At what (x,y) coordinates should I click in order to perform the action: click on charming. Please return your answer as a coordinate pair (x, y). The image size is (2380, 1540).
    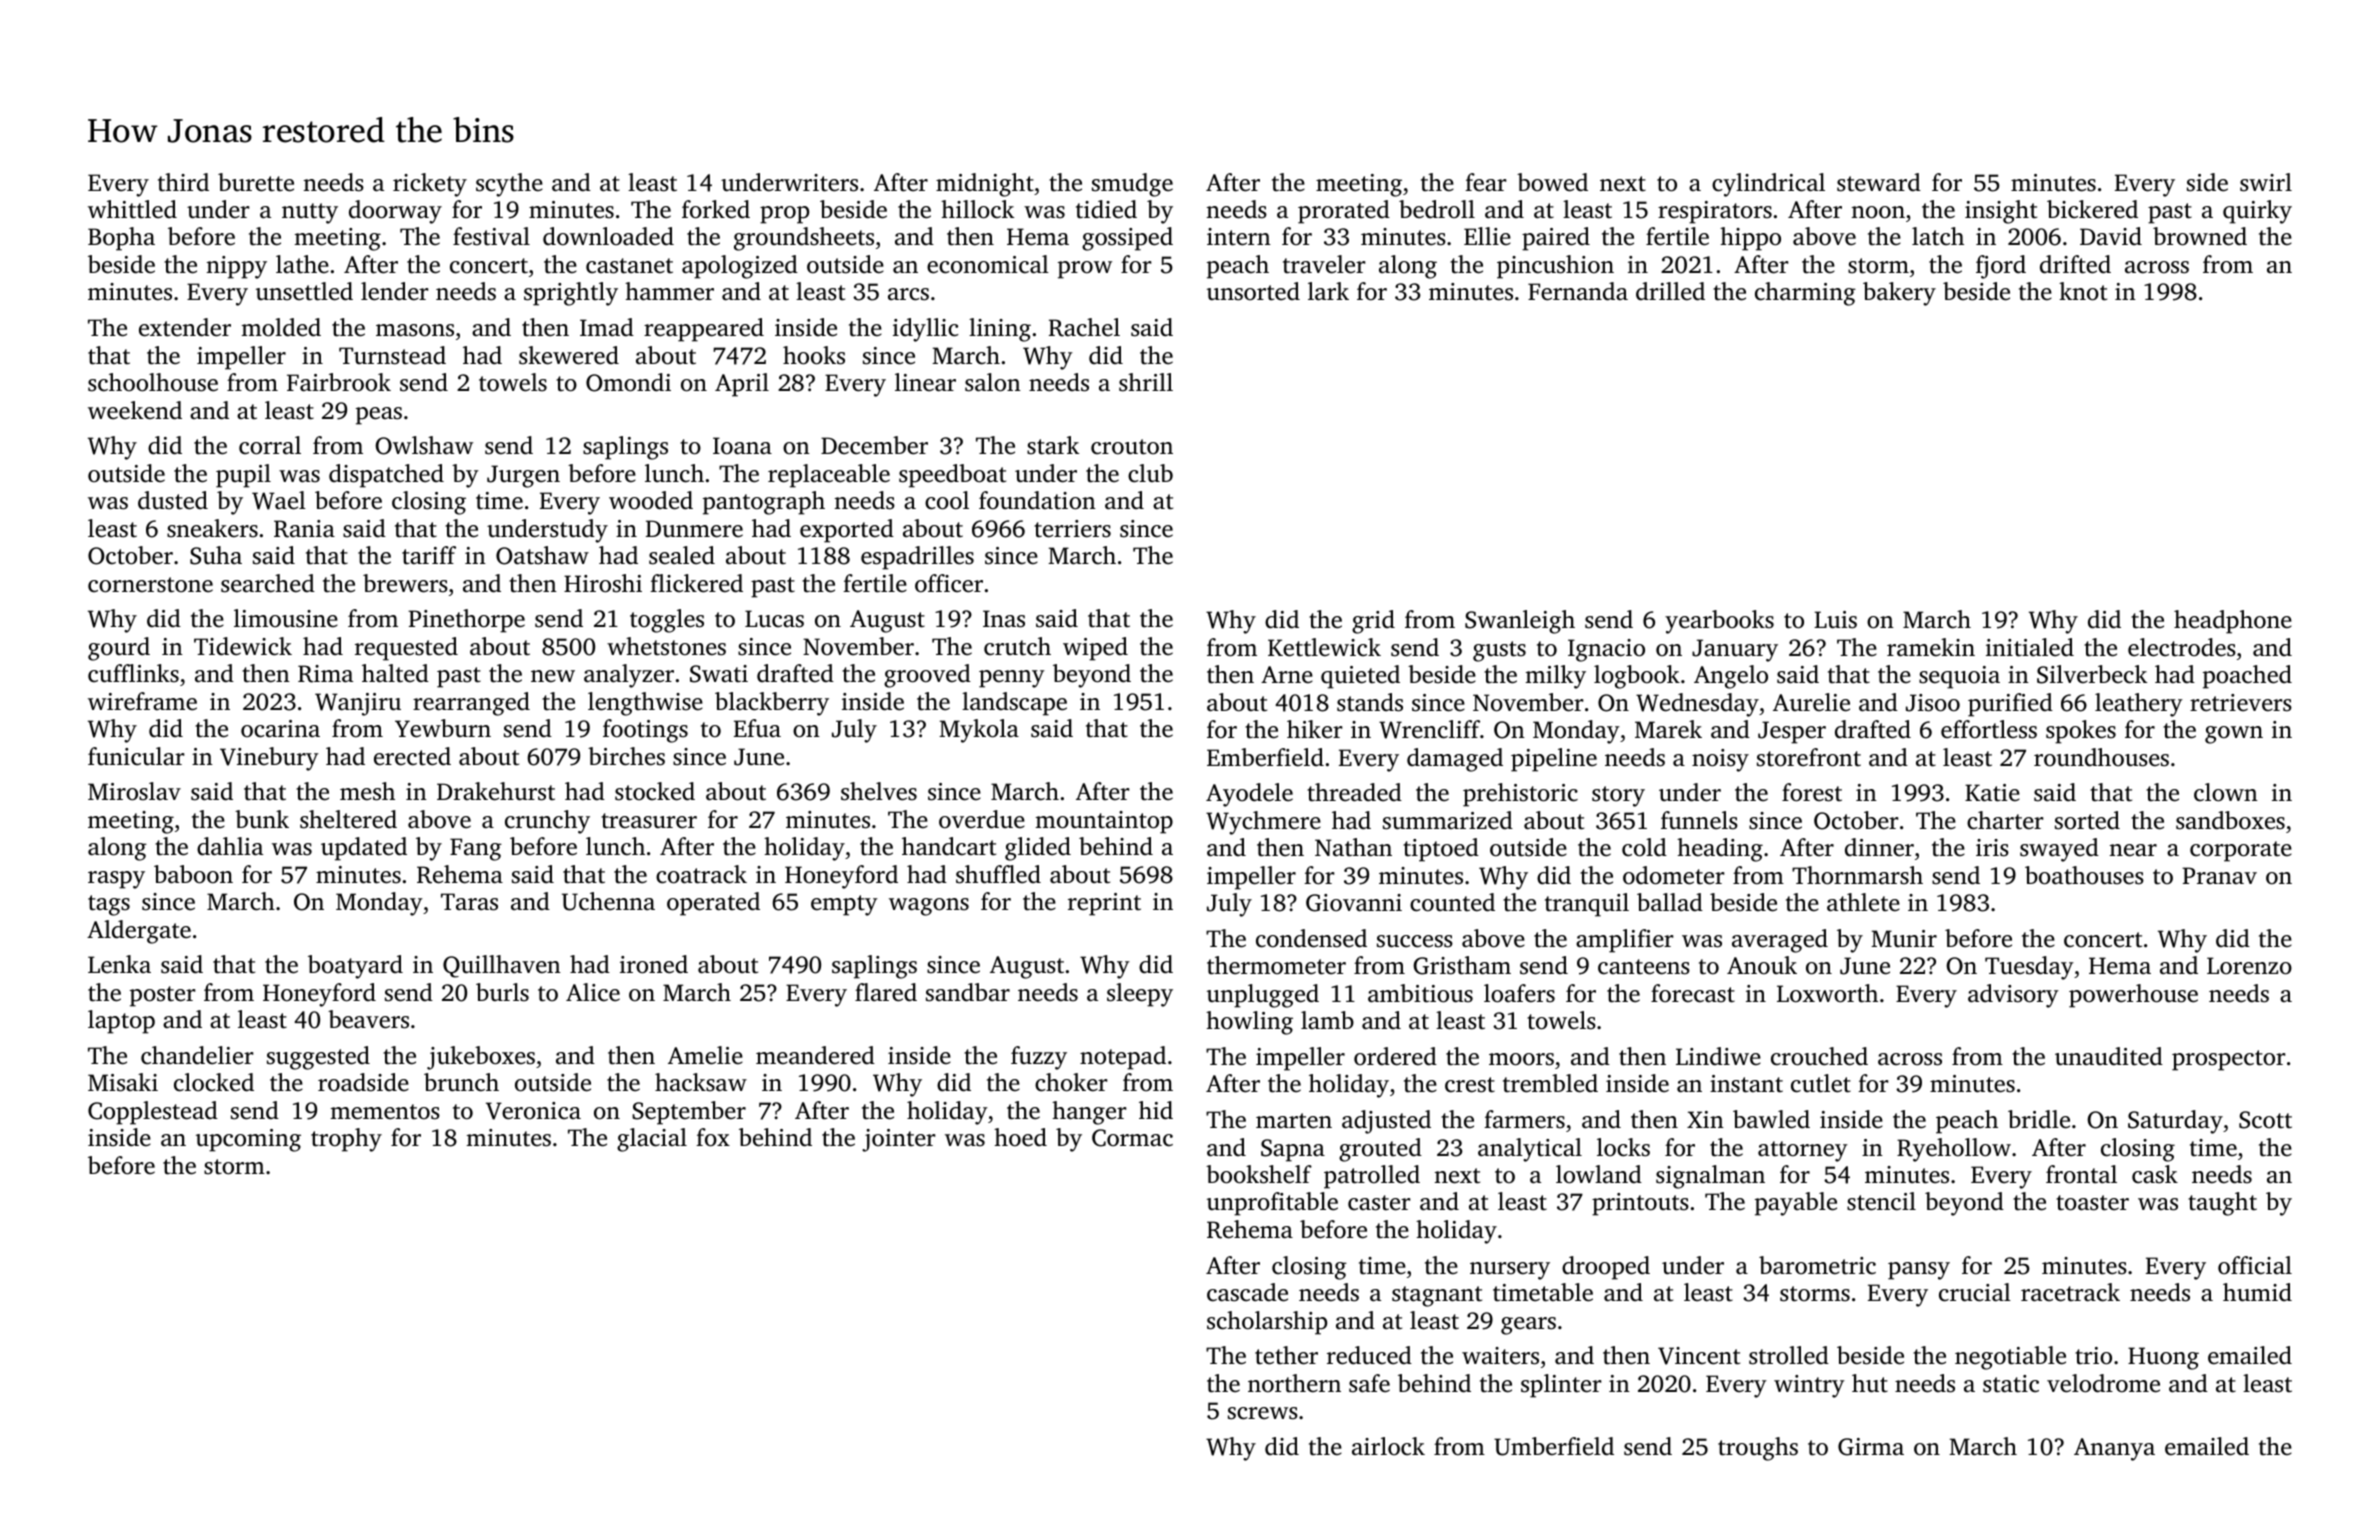
    Looking at the image, I should click on (1805, 294).
